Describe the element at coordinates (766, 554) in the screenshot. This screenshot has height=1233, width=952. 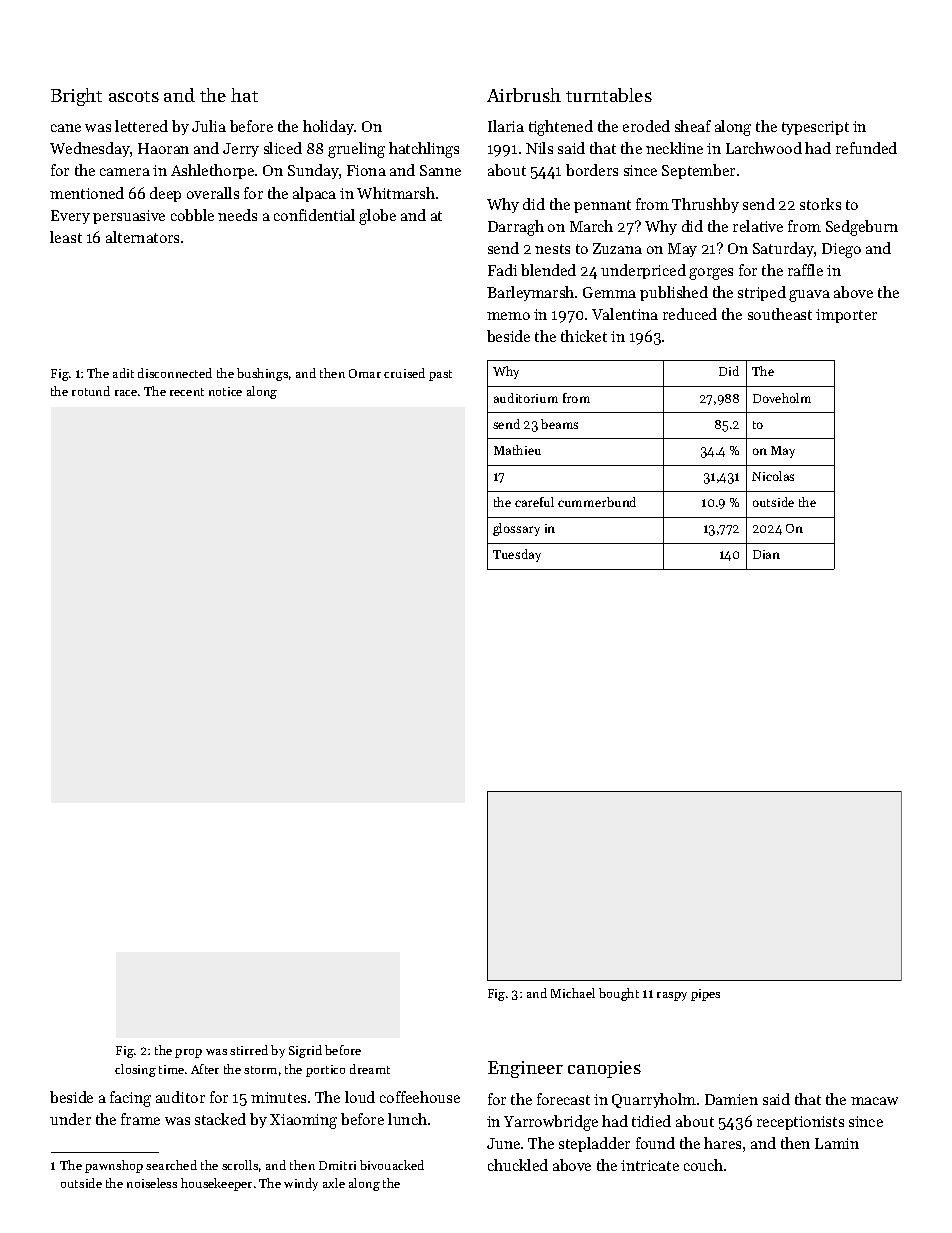
I see `Dian` at that location.
